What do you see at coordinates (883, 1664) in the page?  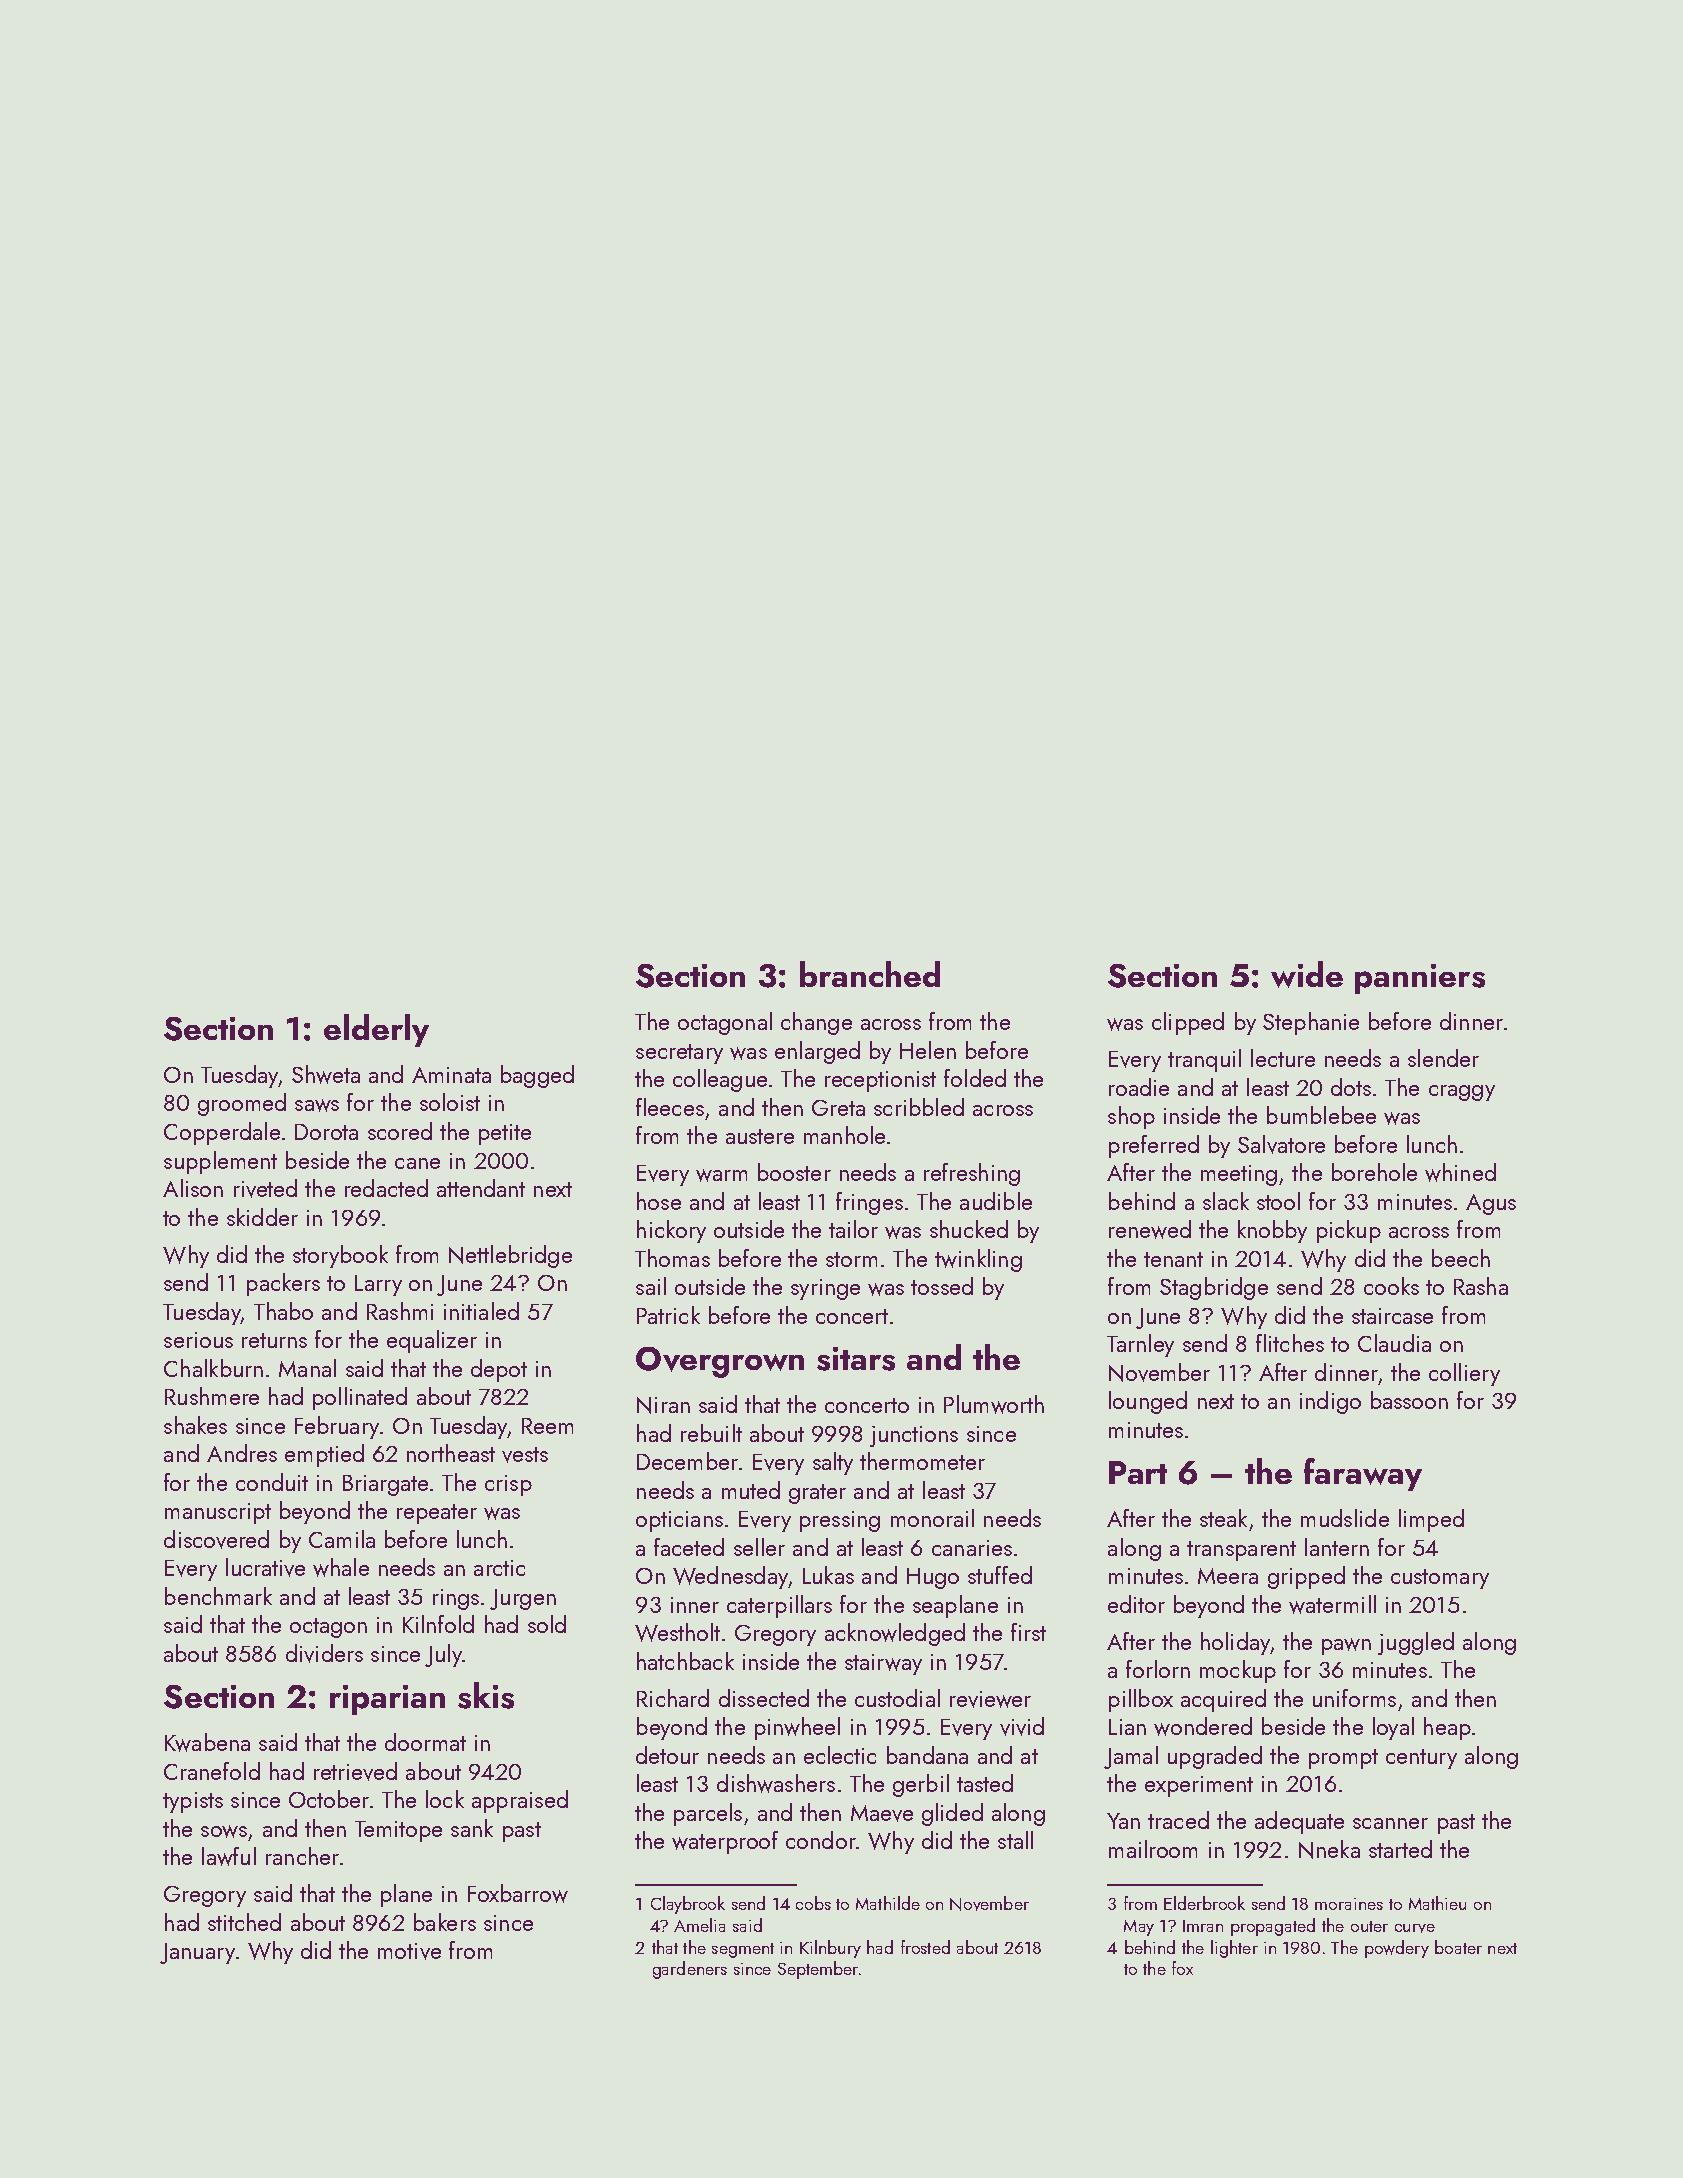 I see `stairway` at bounding box center [883, 1664].
